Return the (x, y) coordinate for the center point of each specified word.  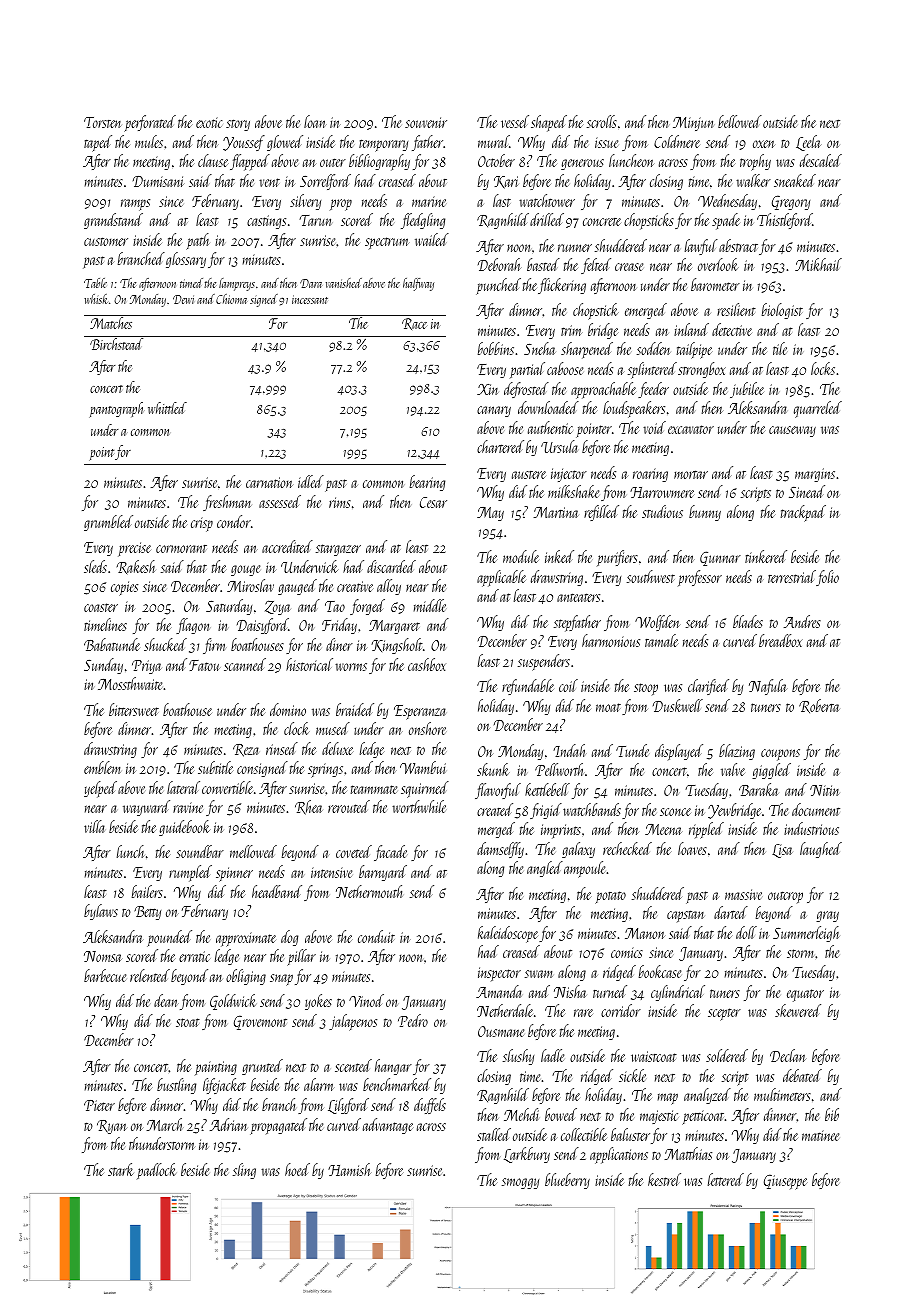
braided (355, 709)
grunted (262, 1067)
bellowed (740, 121)
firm (214, 646)
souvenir (426, 122)
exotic (209, 122)
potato (610, 897)
